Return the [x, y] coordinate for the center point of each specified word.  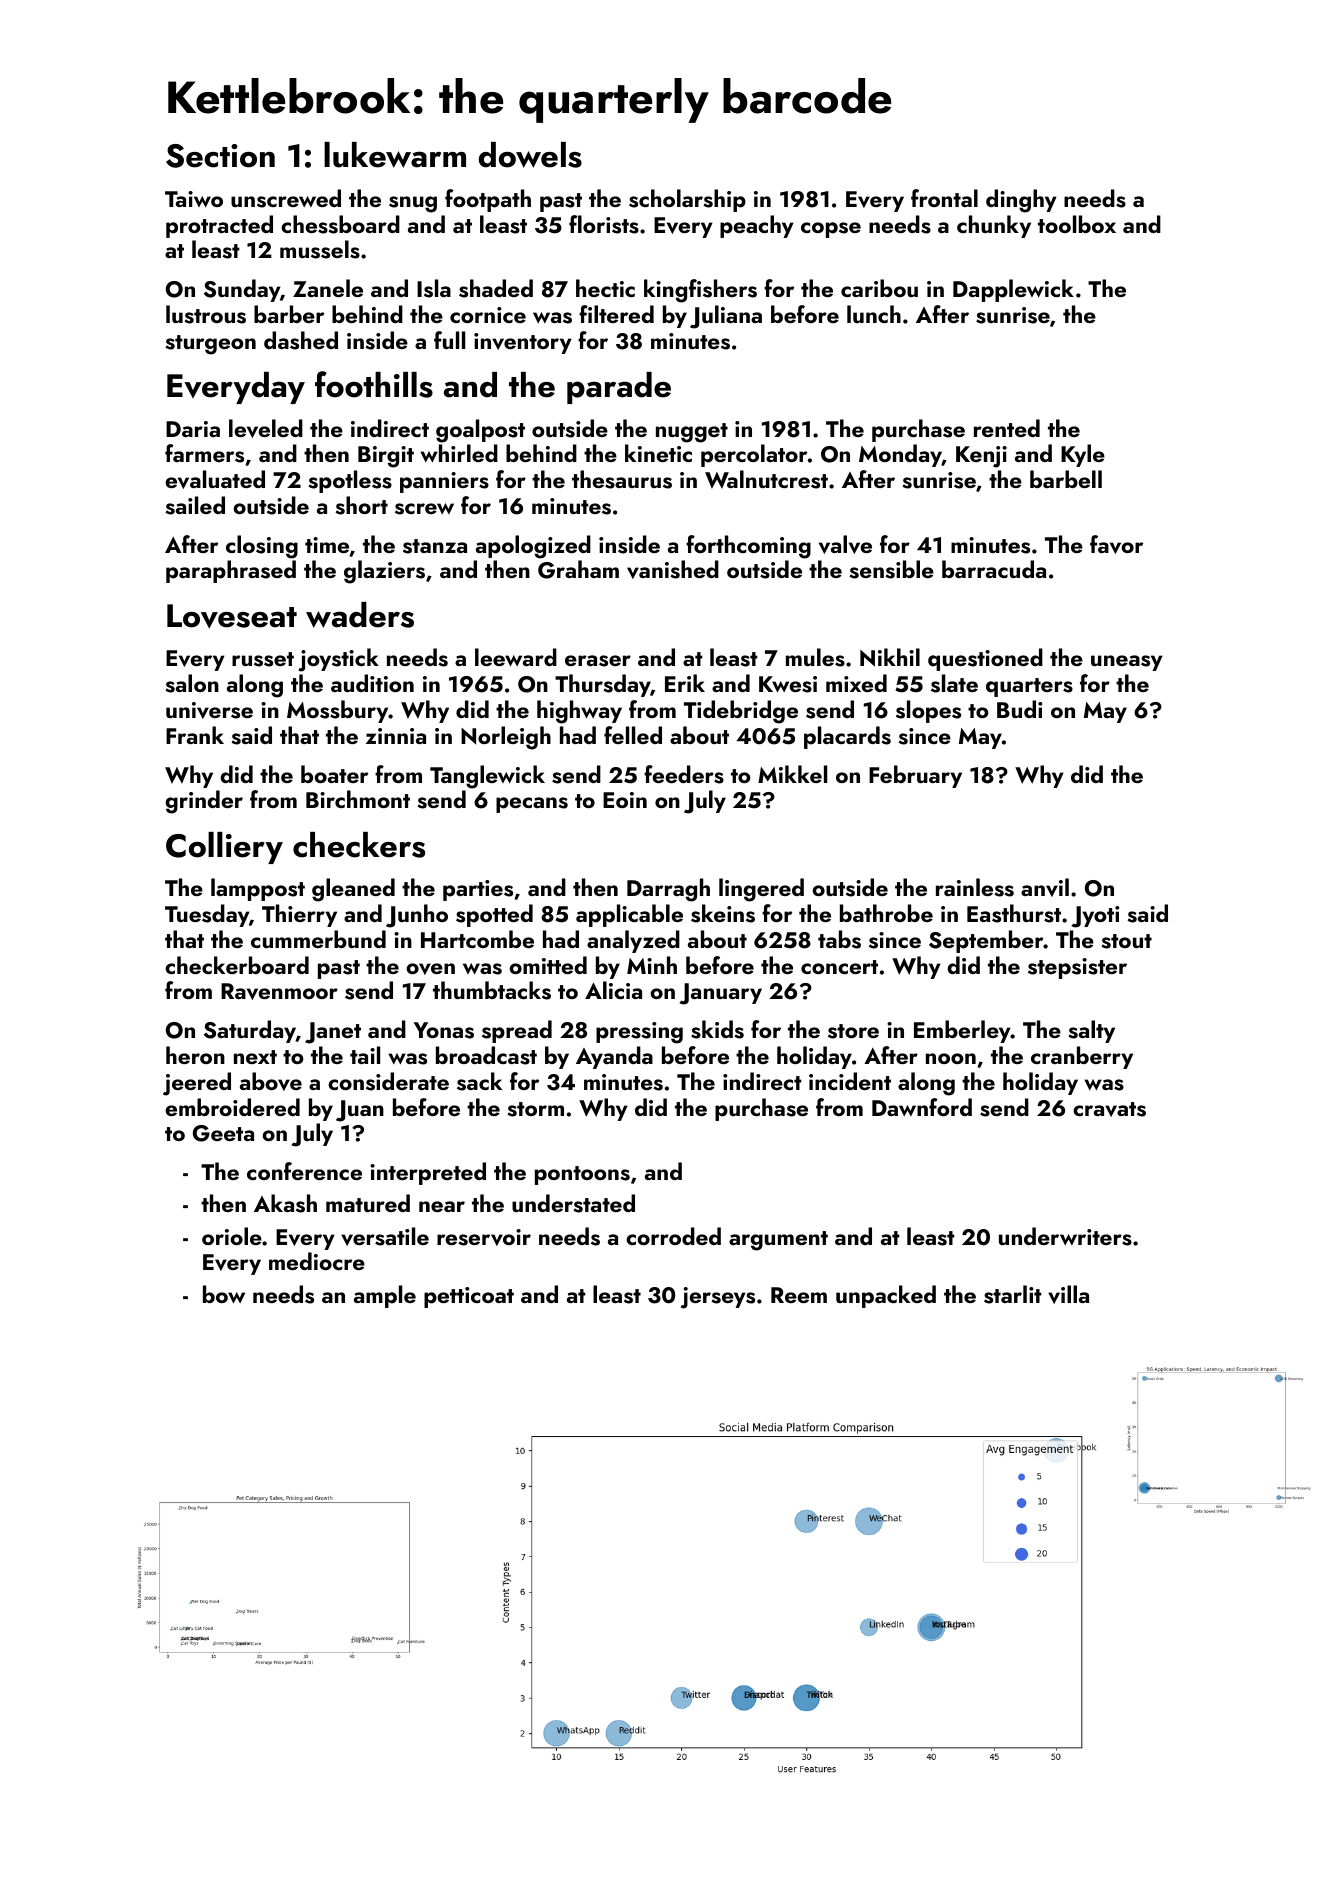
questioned [985, 659]
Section [220, 156]
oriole [232, 1236]
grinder [204, 802]
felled [633, 735]
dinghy [1021, 201]
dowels [530, 155]
